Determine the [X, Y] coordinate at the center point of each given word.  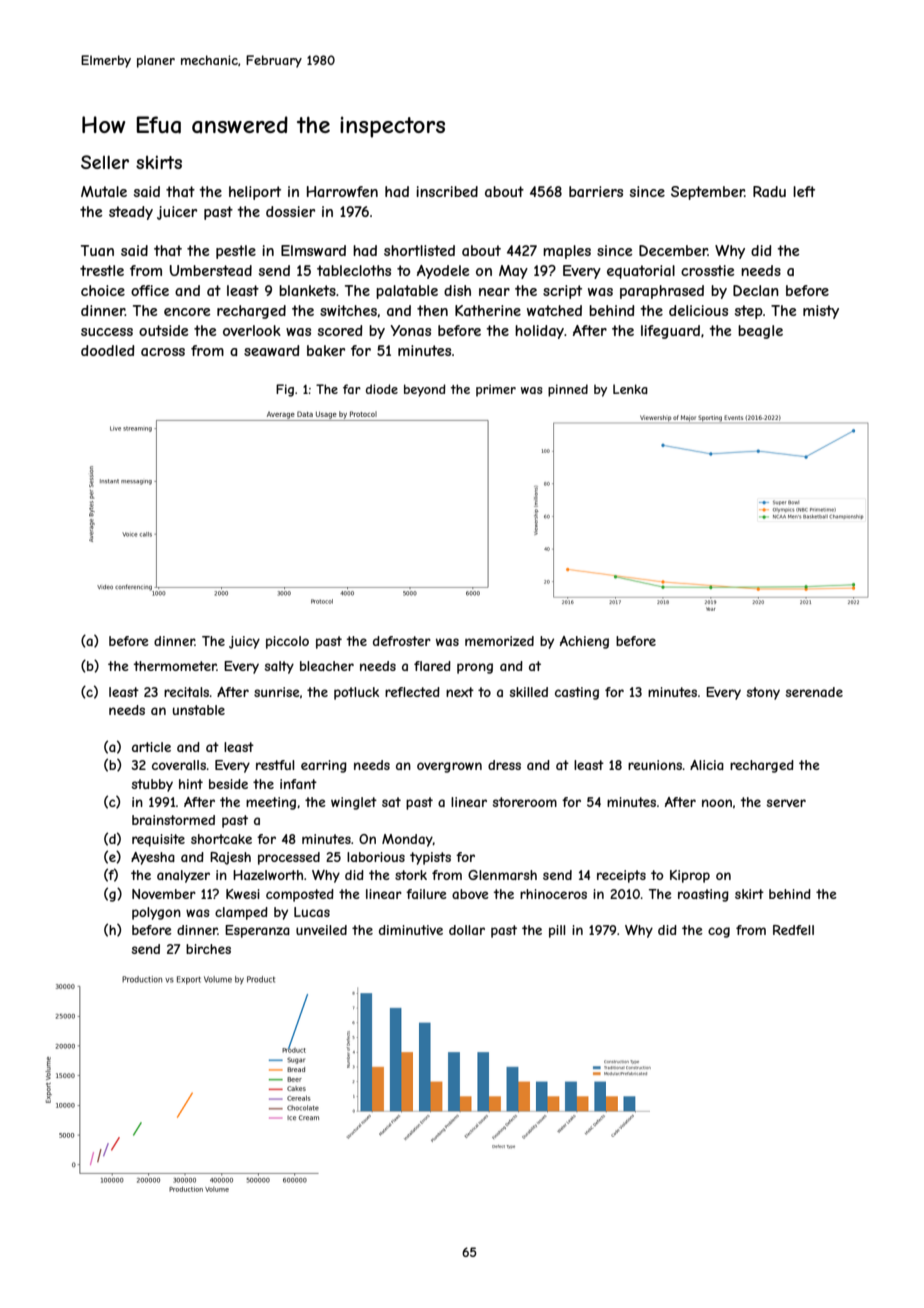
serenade [814, 692]
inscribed [447, 191]
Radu [769, 191]
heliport [255, 193]
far [352, 389]
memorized [499, 641]
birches [208, 949]
